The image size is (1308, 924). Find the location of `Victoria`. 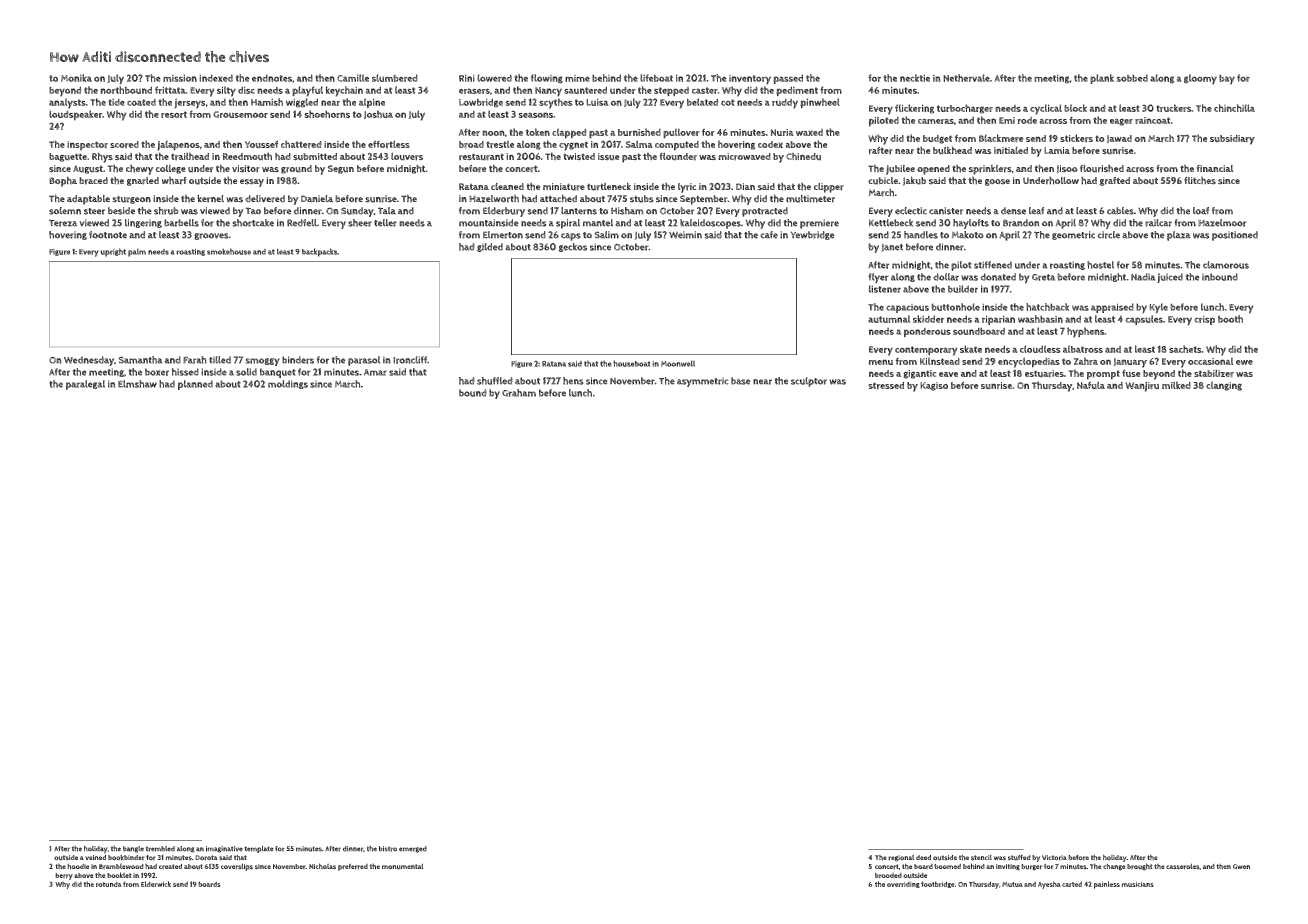

Victoria is located at coordinates (1054, 858).
